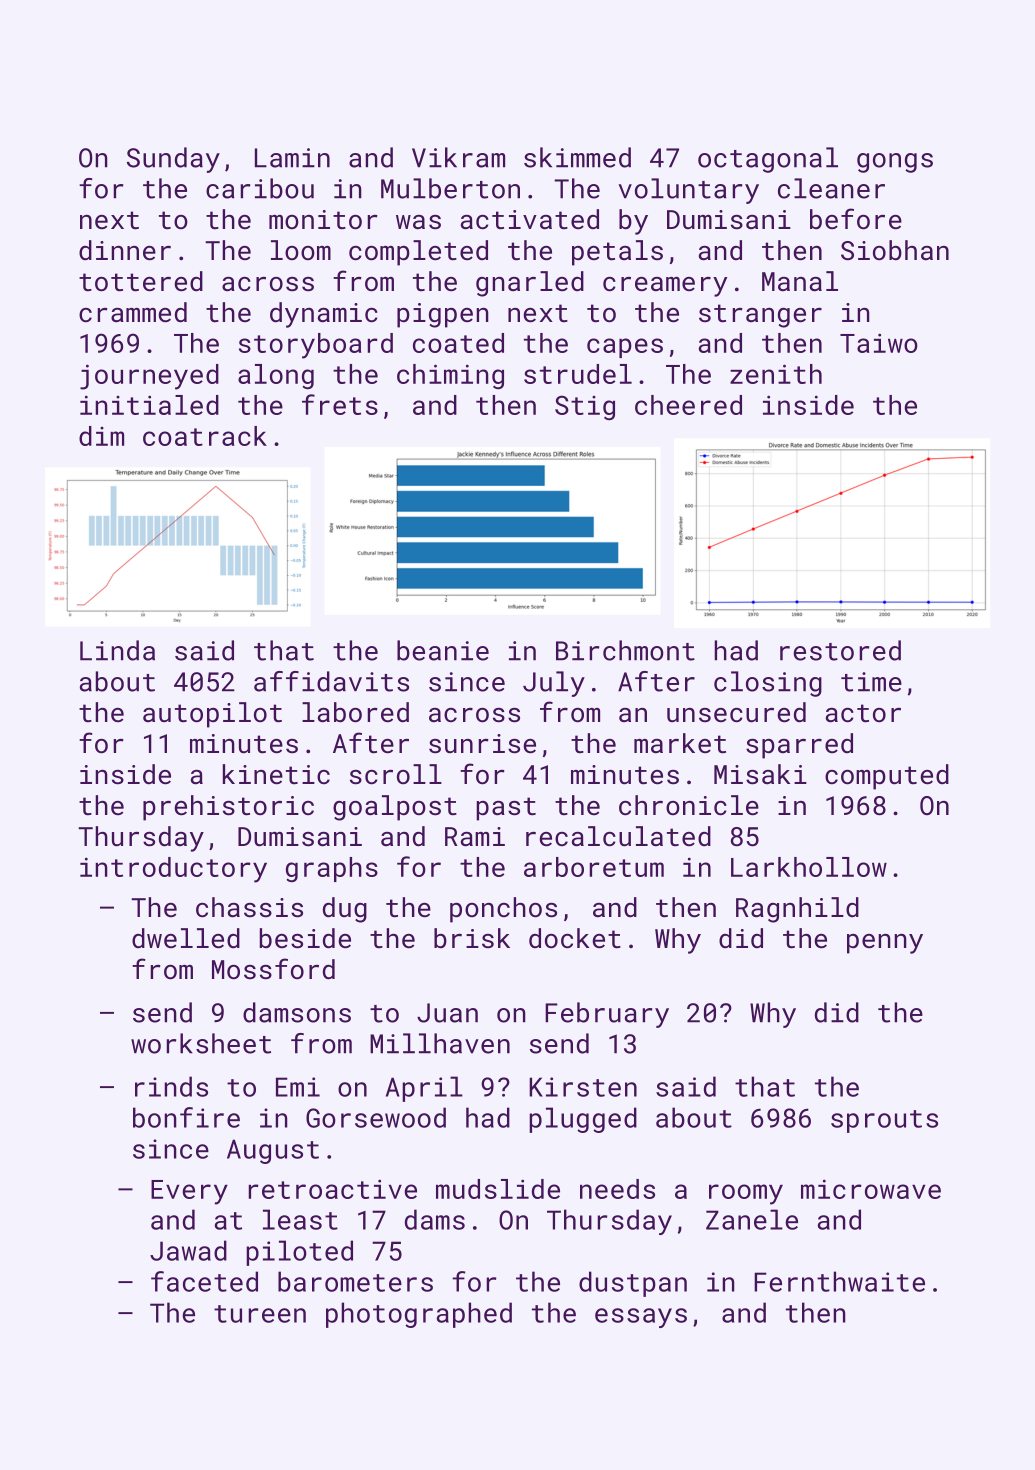  Describe the element at coordinates (331, 681) in the screenshot. I see `affidavits` at that location.
